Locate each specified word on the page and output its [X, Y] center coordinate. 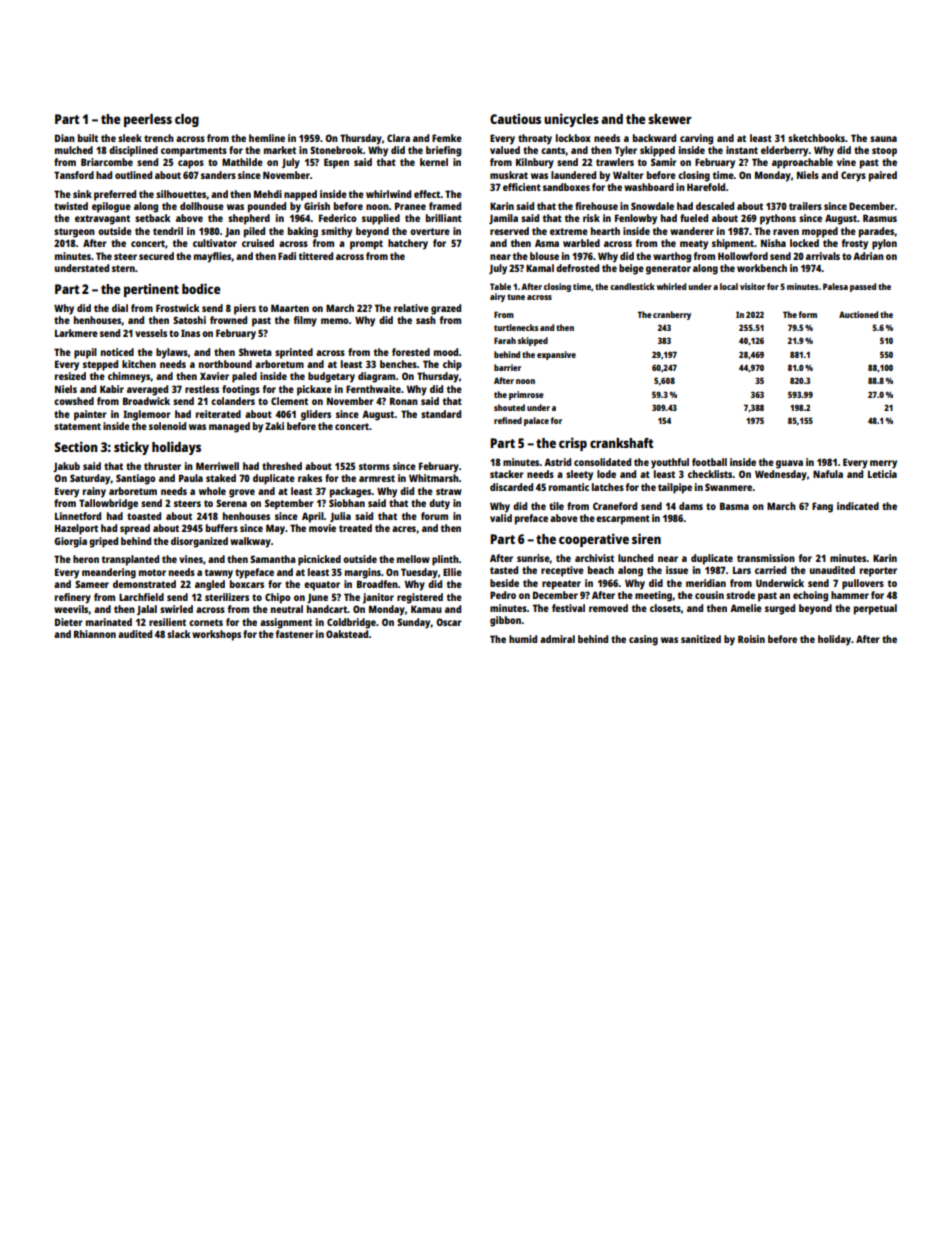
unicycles [571, 120]
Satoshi [189, 320]
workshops [216, 635]
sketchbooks [816, 138]
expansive [556, 355]
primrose [526, 395]
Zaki [274, 426]
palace [536, 421]
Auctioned [858, 314]
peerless [148, 120]
